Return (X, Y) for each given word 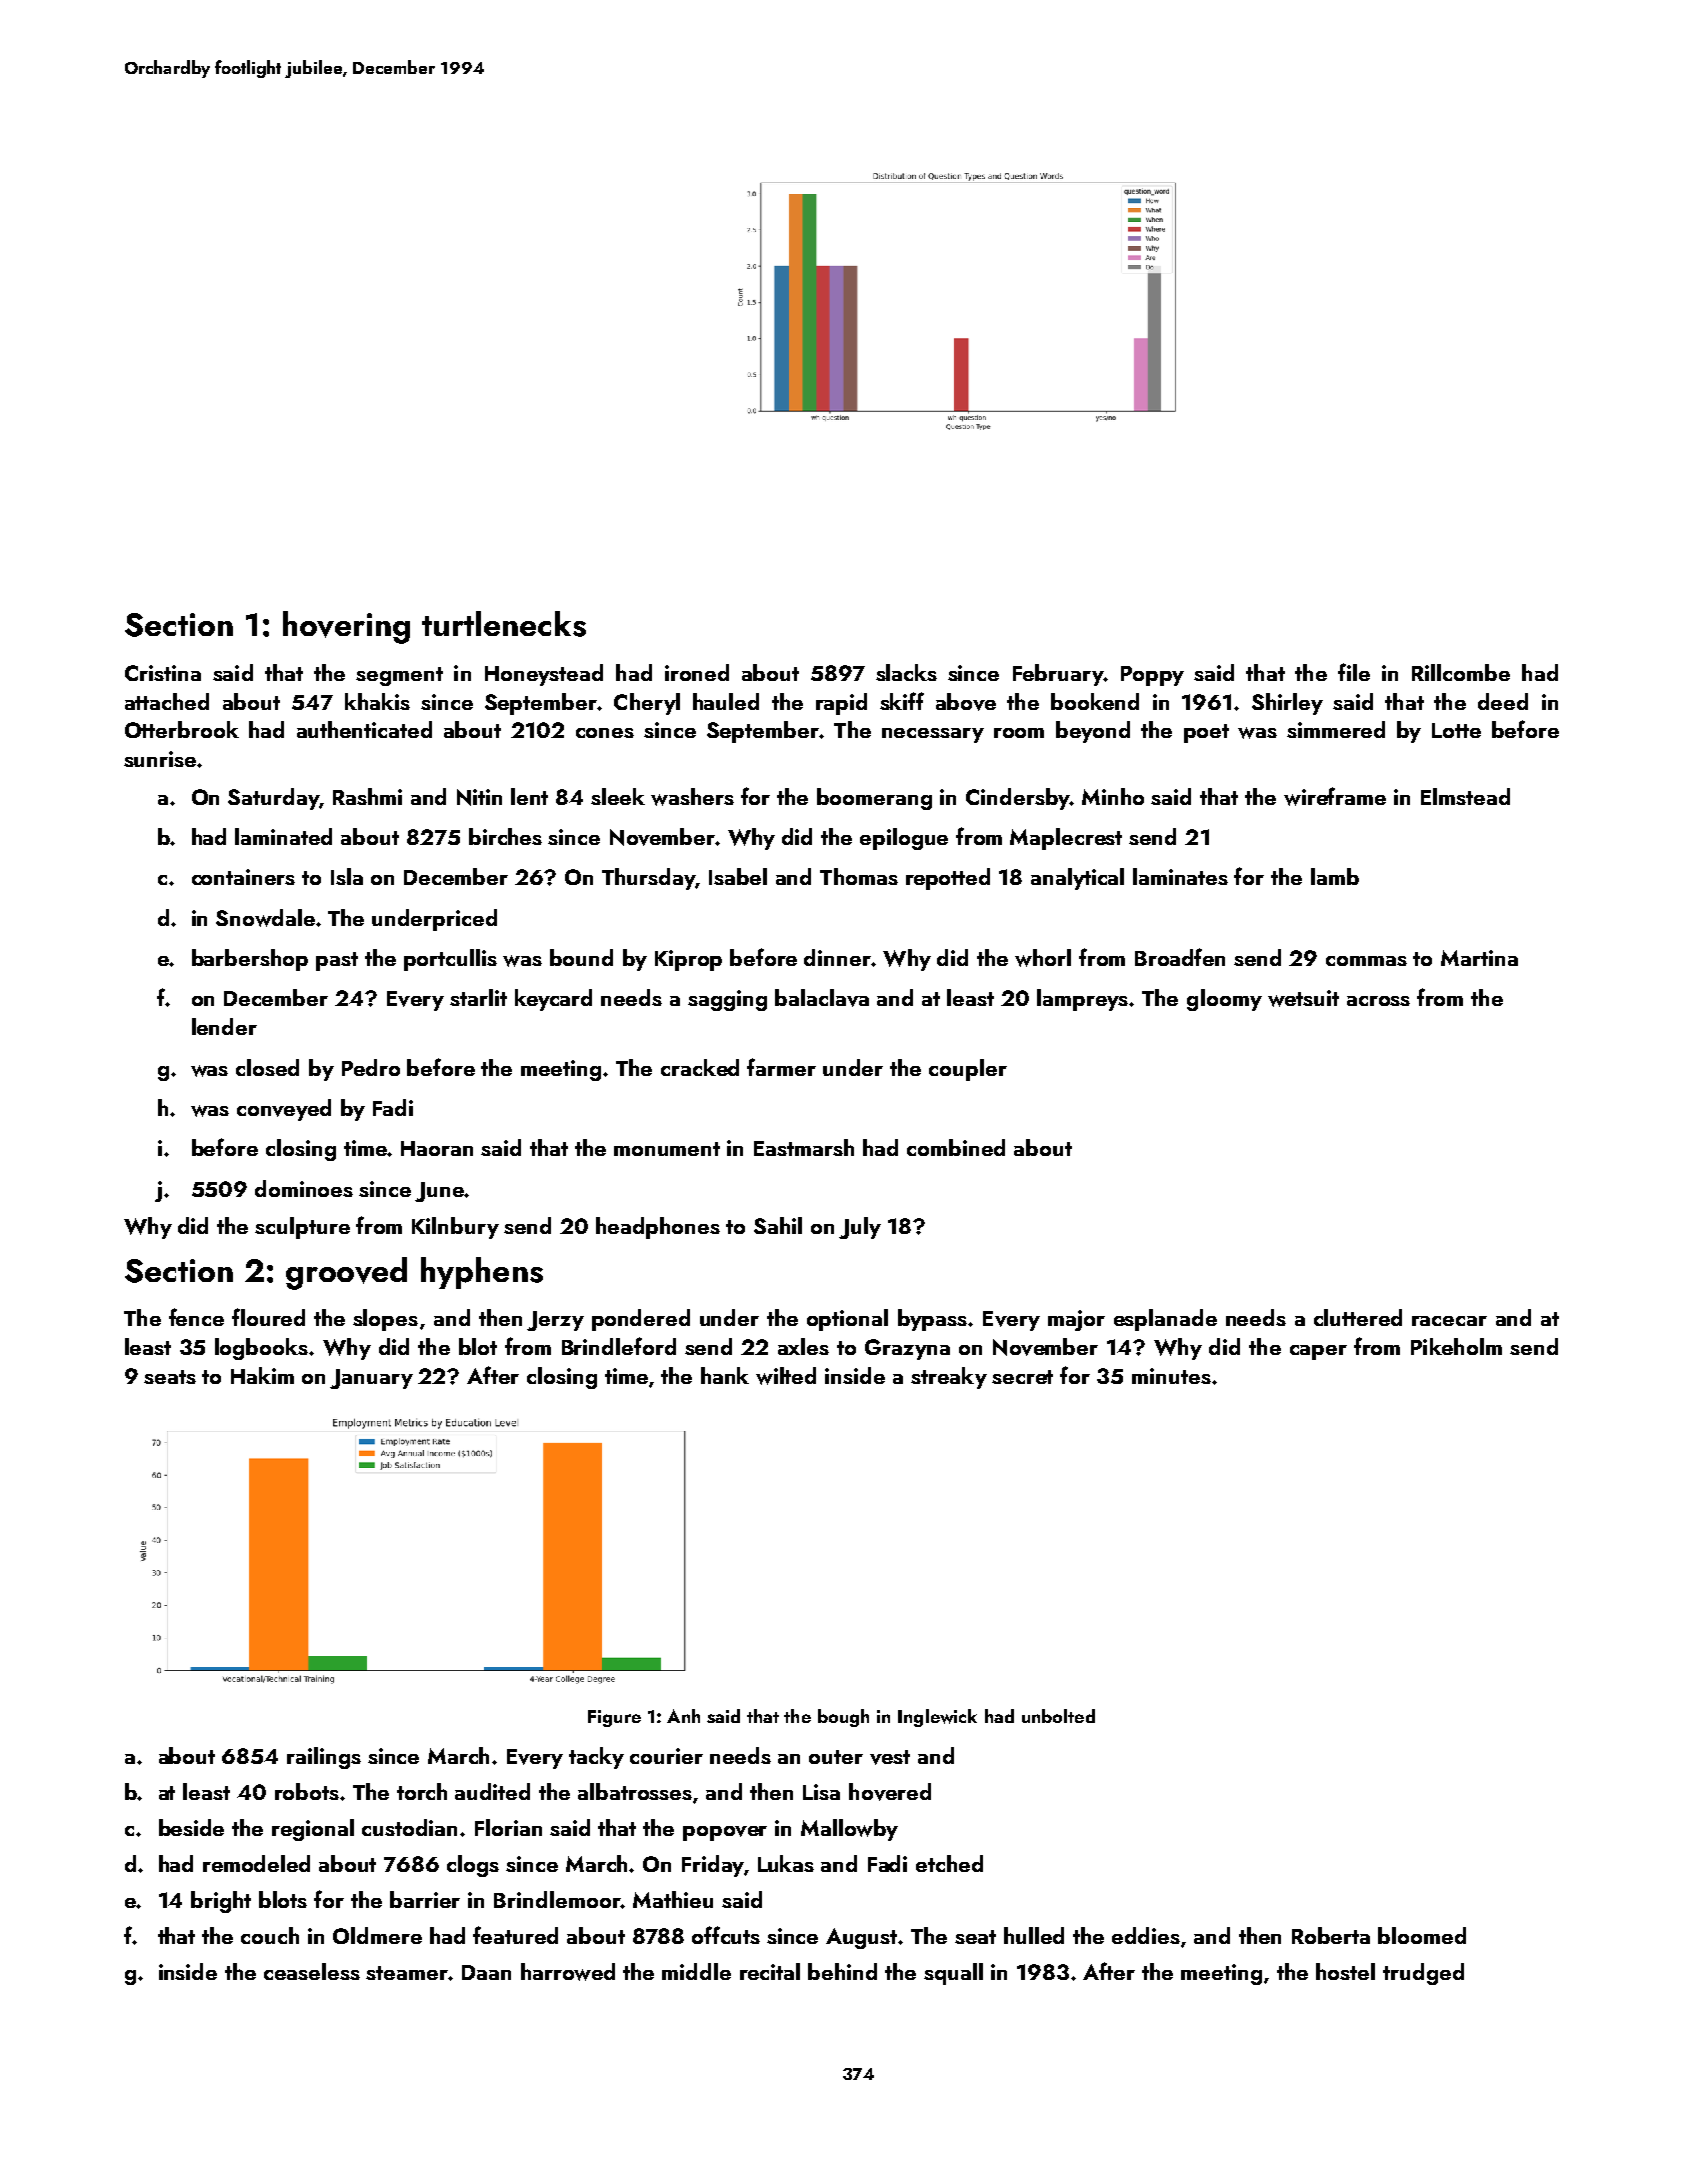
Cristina (163, 673)
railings (324, 1758)
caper (1318, 1352)
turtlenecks (504, 624)
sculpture (302, 1228)
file (1354, 672)
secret (1022, 1377)
